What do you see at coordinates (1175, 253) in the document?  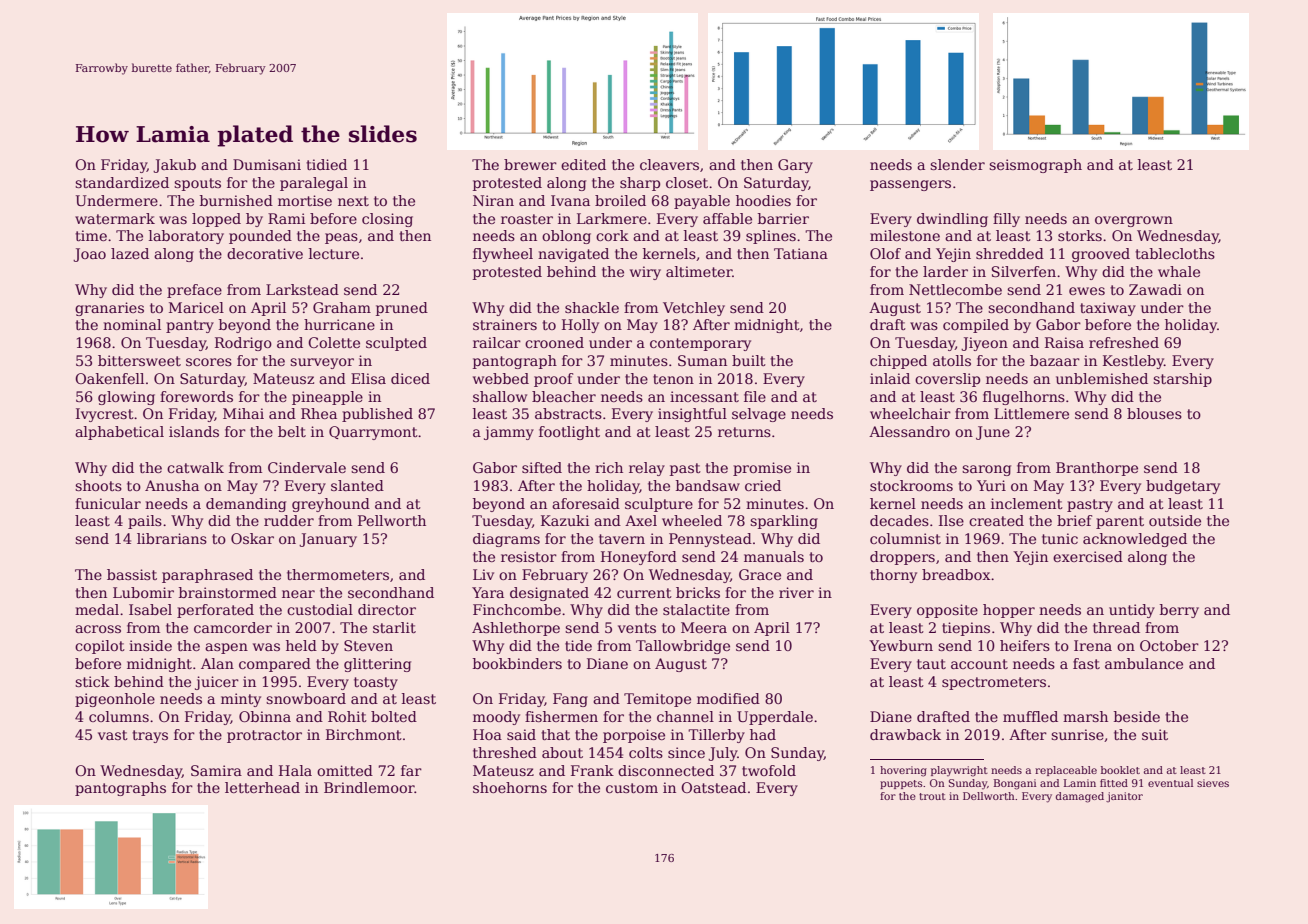 I see `tablecloths` at bounding box center [1175, 253].
